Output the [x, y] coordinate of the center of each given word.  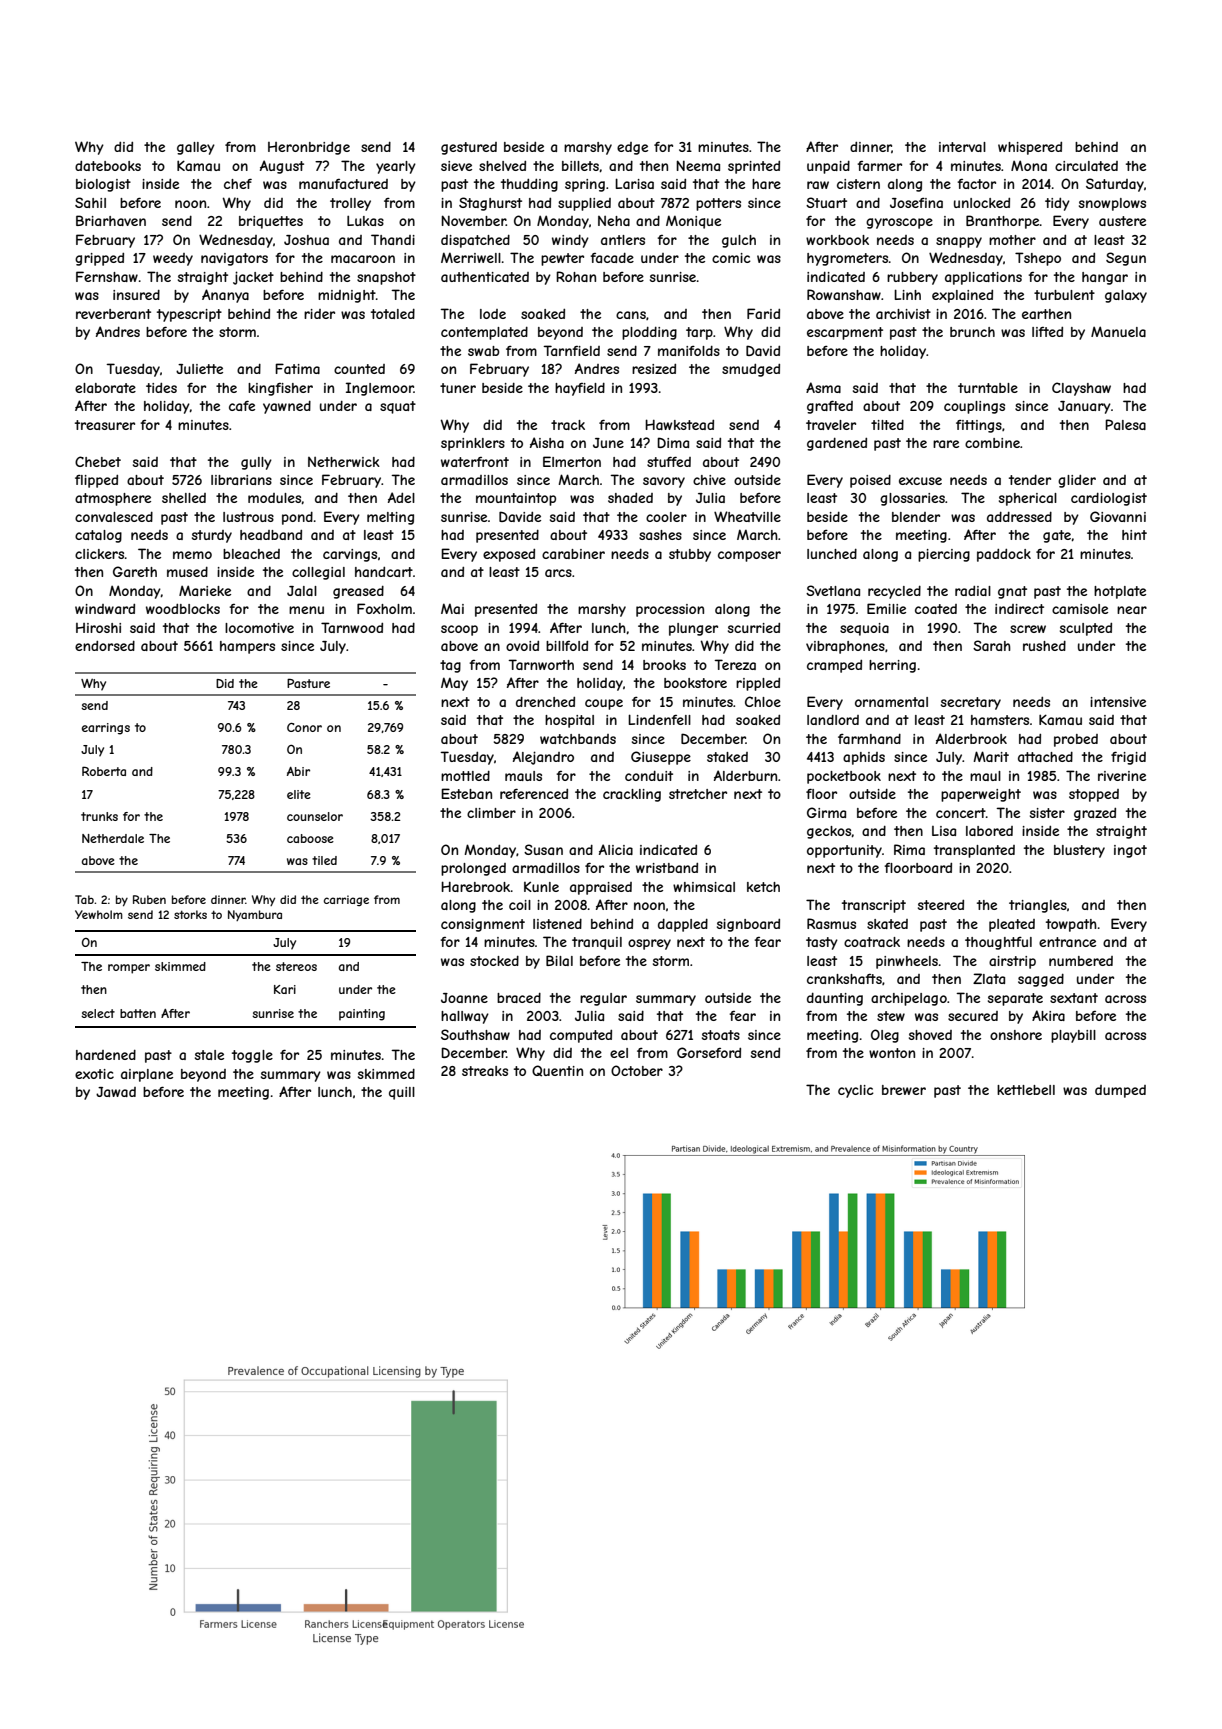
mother [1012, 240]
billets [580, 166]
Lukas [365, 220]
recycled [894, 592]
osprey [649, 944]
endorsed [105, 646]
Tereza [735, 664]
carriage [346, 900]
